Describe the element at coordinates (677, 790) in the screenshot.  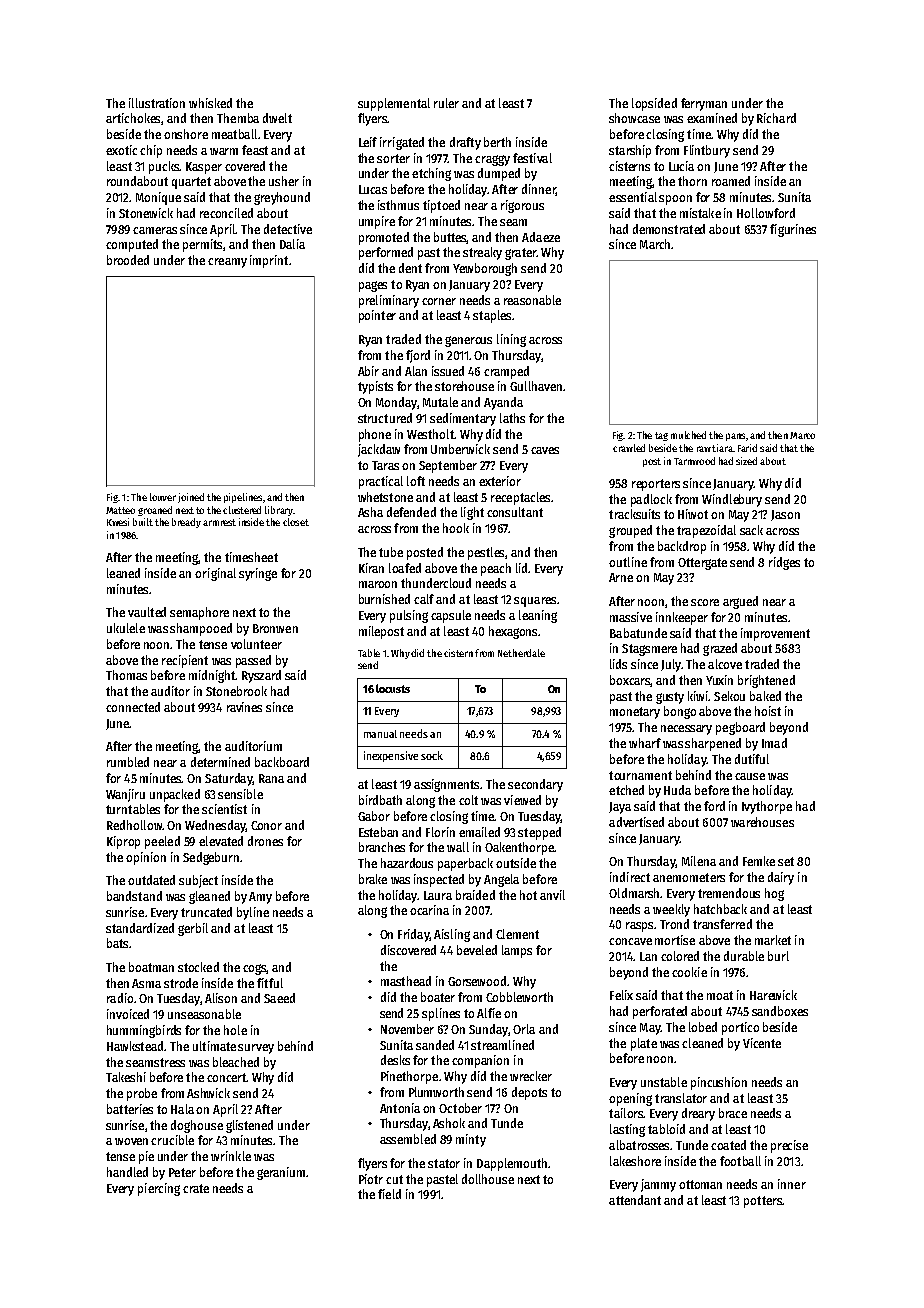
I see `Huda` at that location.
